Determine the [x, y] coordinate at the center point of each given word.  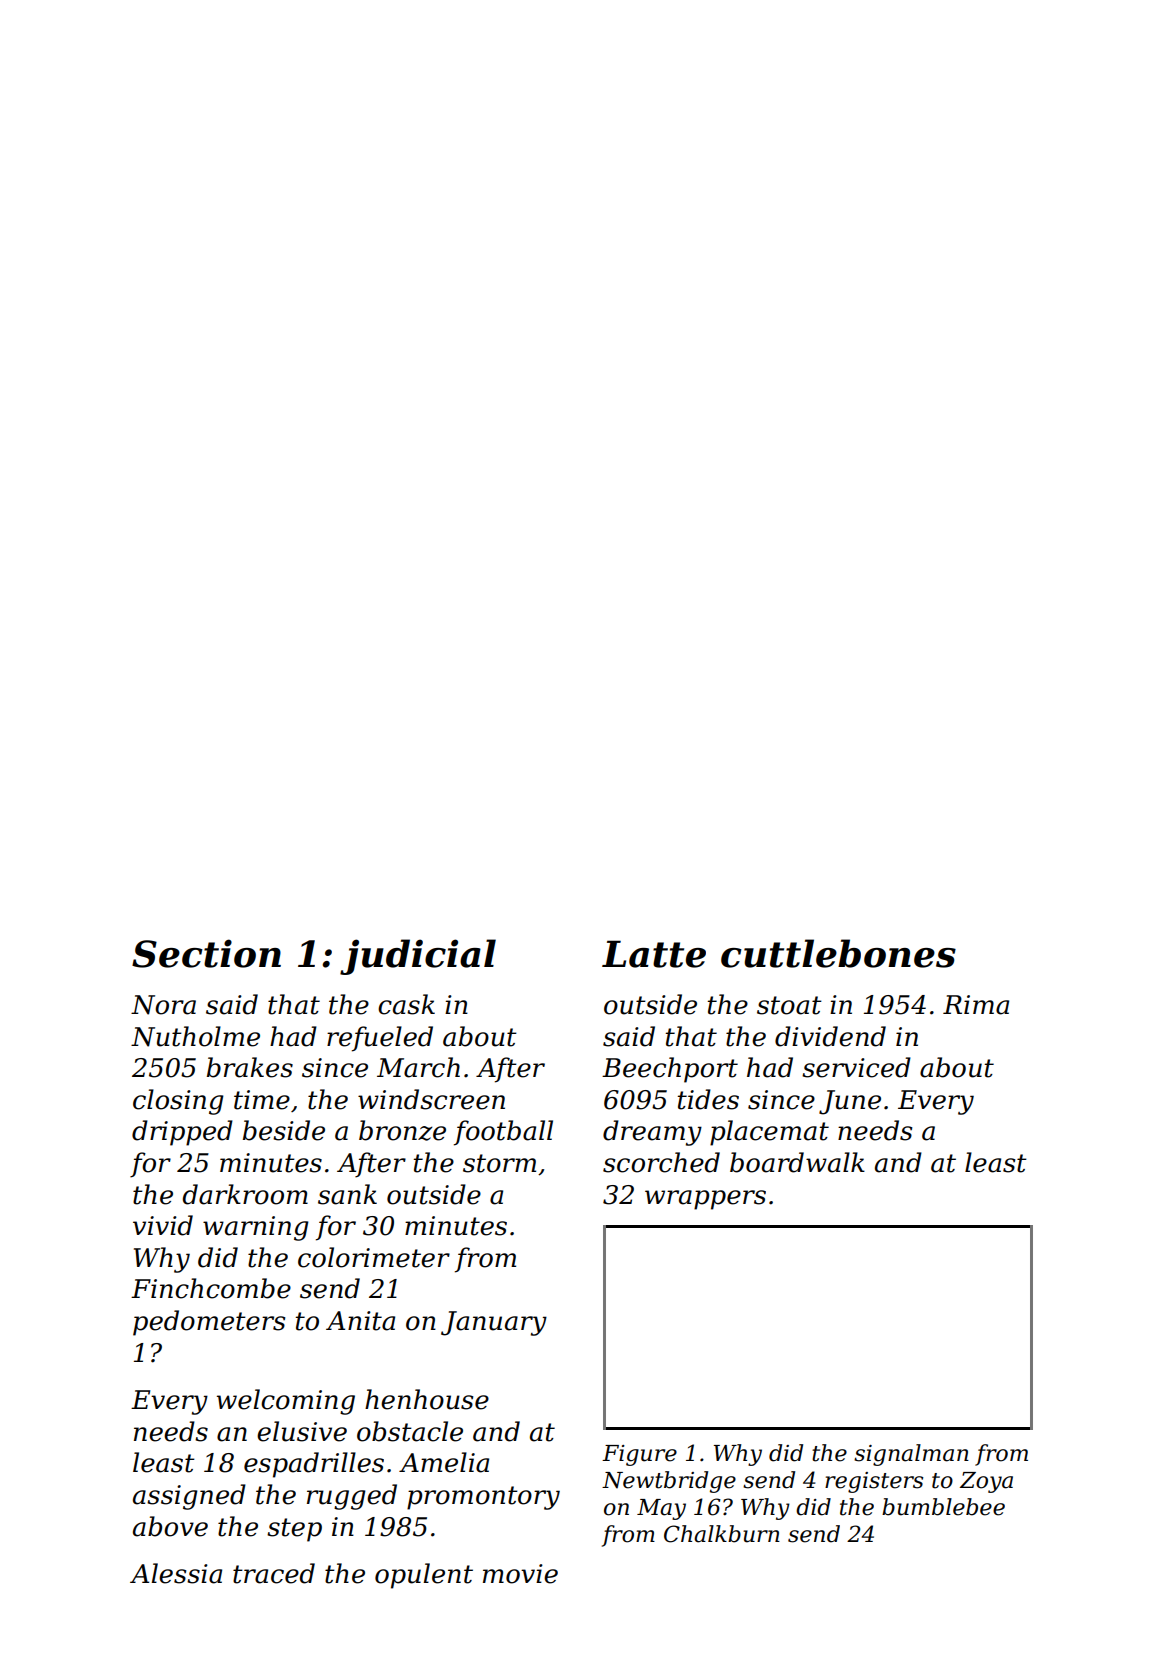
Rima [976, 1005]
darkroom [245, 1194]
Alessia [176, 1573]
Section [206, 953]
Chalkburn [722, 1534]
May [661, 1509]
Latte [654, 954]
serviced [856, 1067]
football [503, 1133]
